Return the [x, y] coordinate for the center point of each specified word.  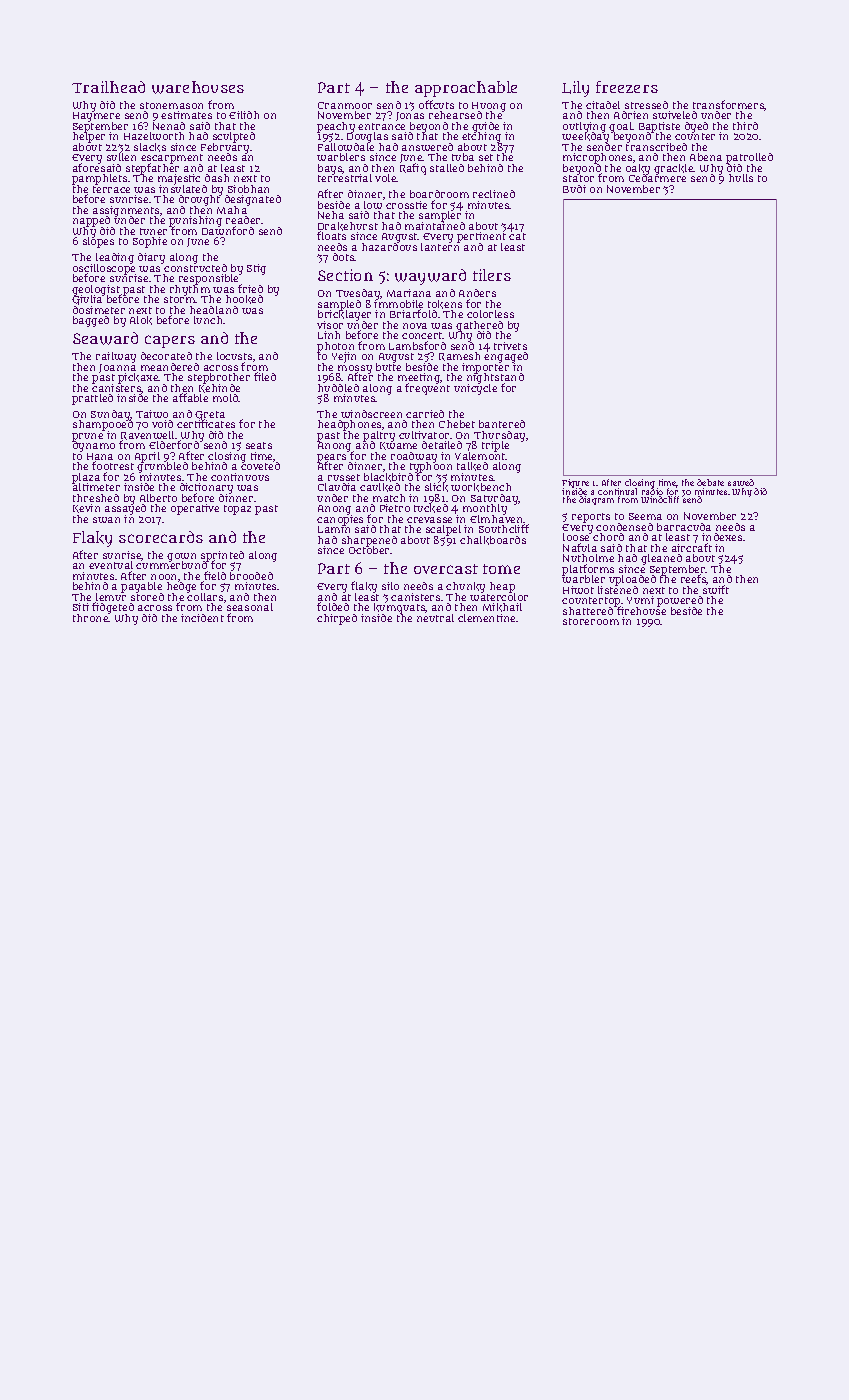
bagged [91, 321]
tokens [445, 304]
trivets [510, 346]
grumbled [162, 468]
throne [91, 618]
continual [617, 491]
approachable [466, 89]
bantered [502, 424]
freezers [627, 87]
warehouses [198, 87]
